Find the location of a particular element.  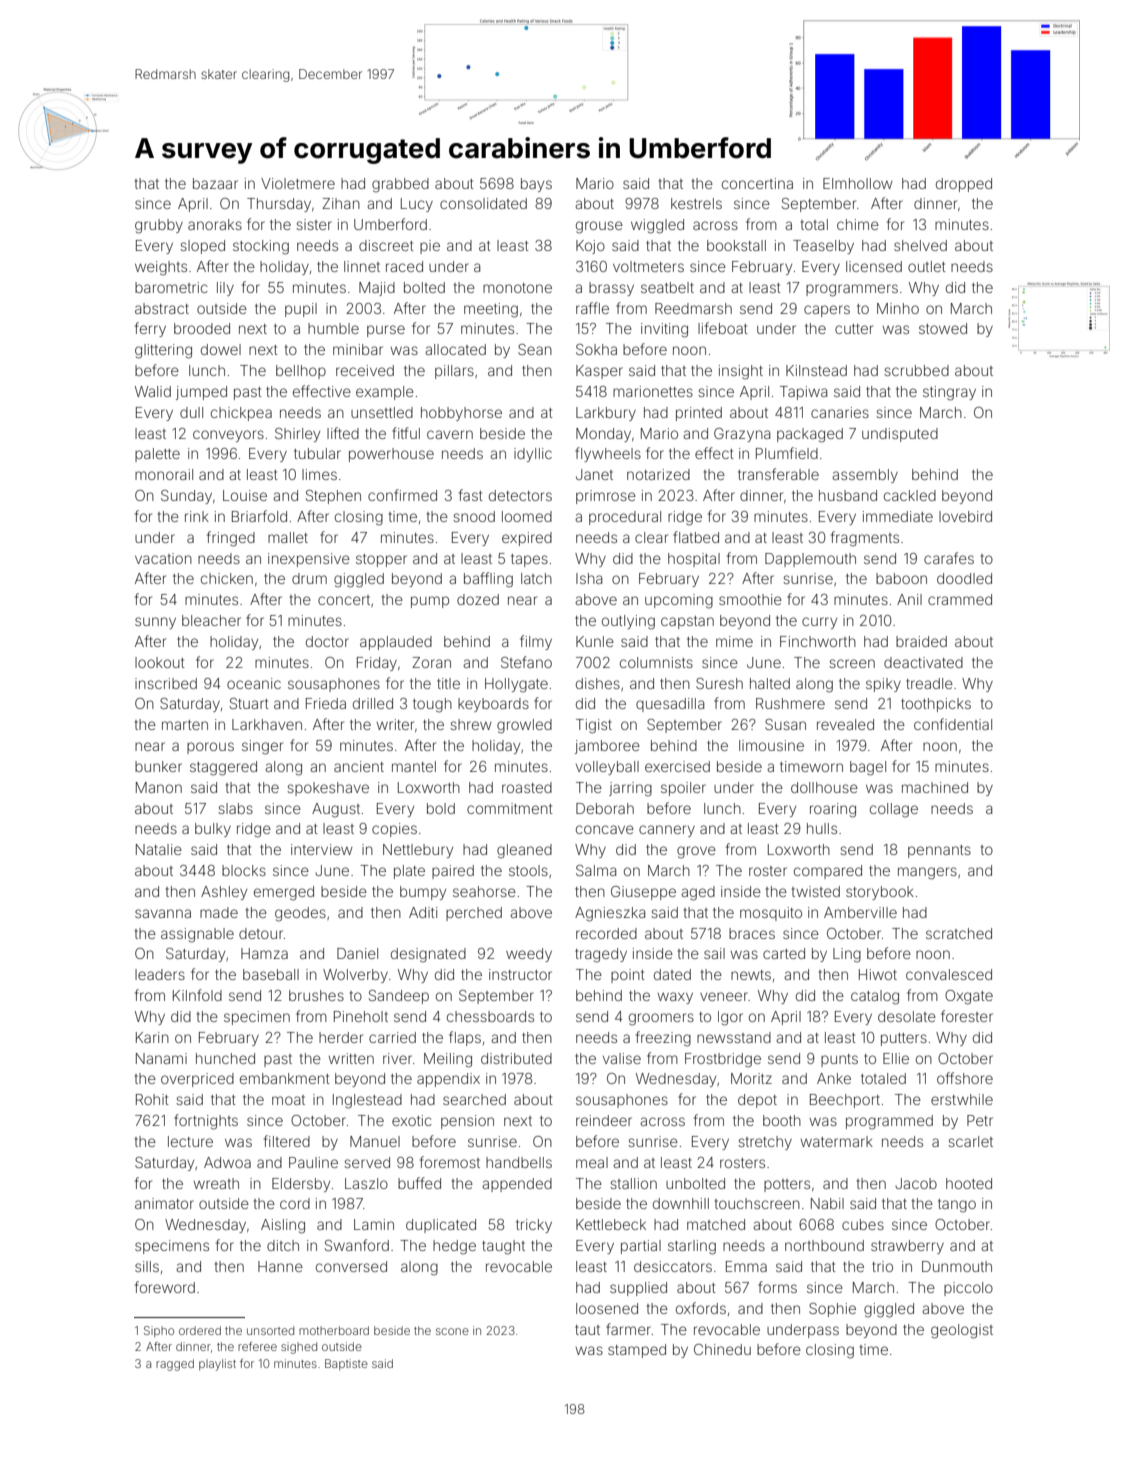

weedy is located at coordinates (529, 955).
